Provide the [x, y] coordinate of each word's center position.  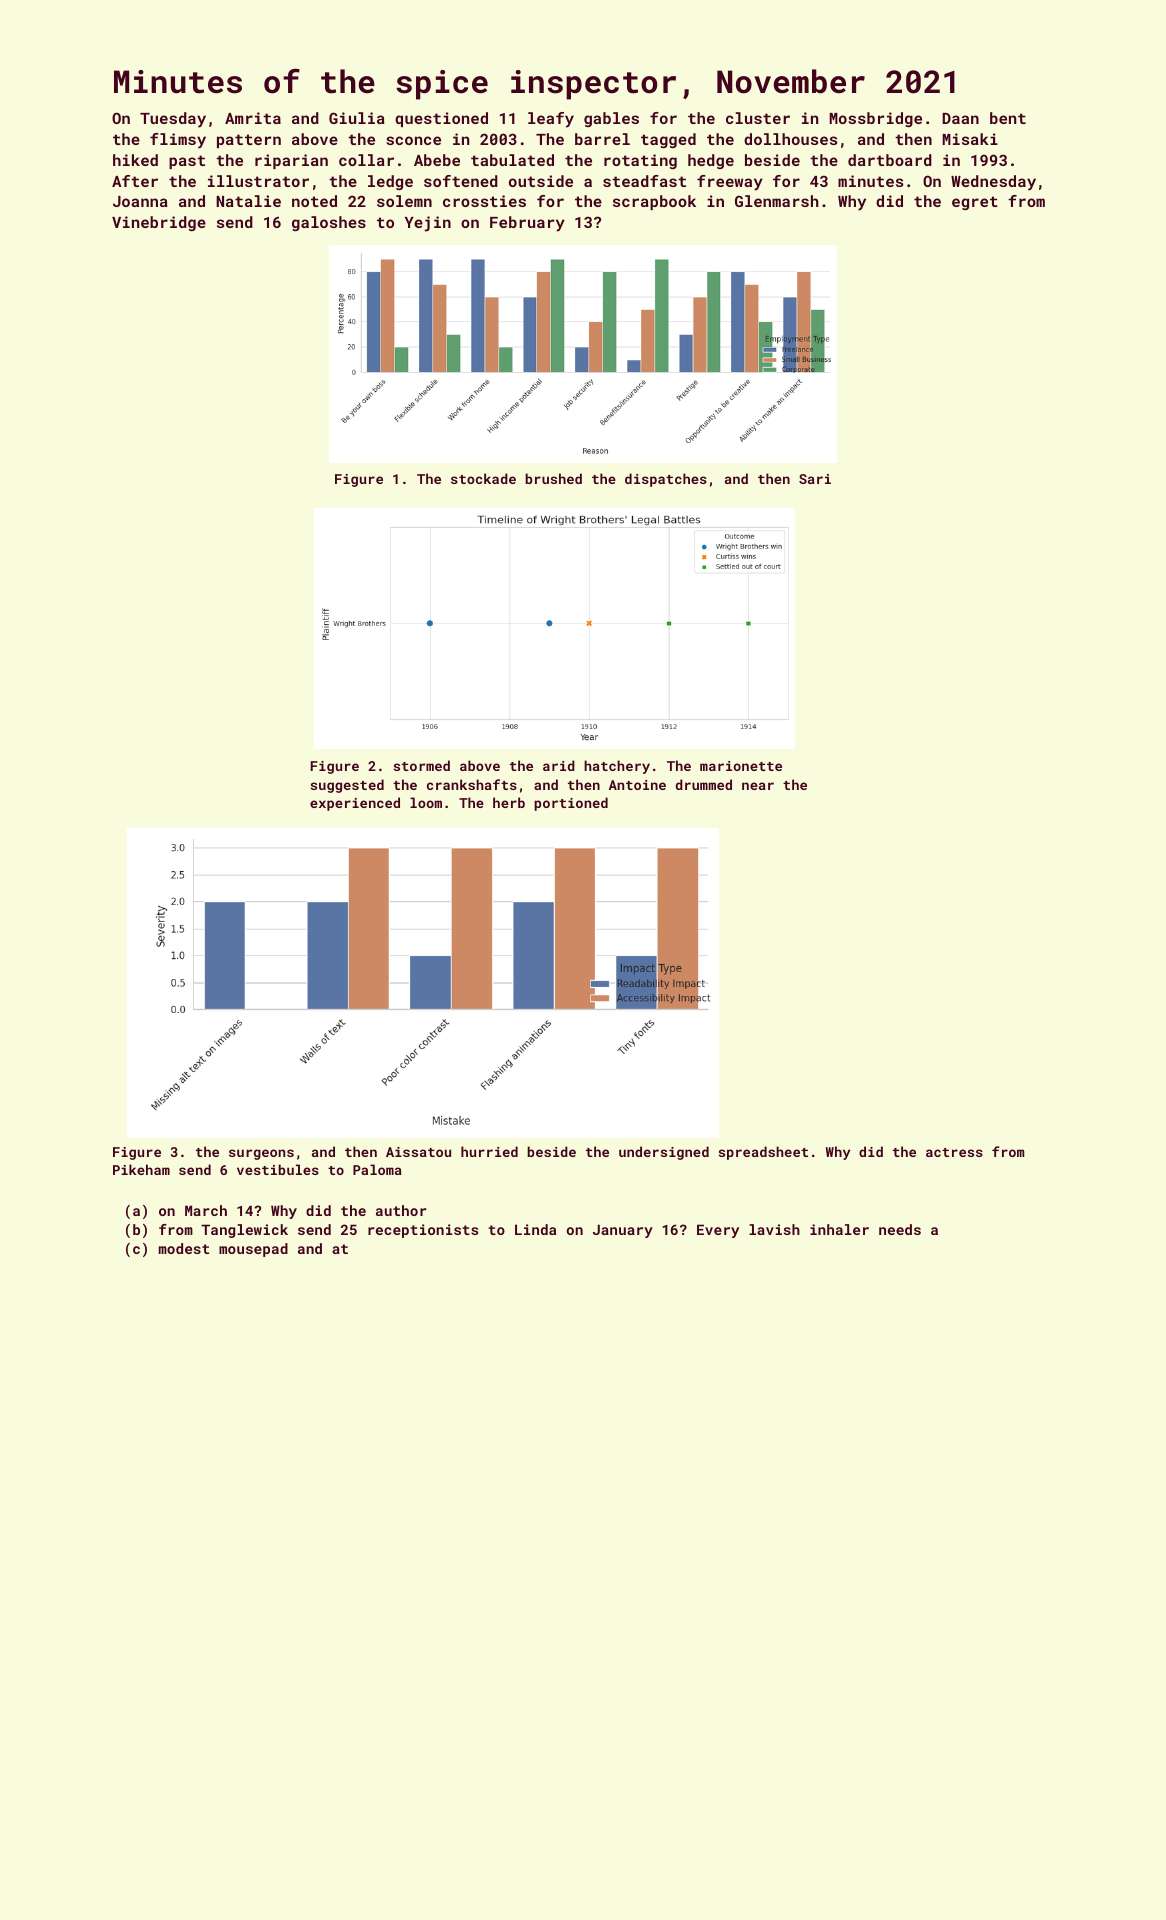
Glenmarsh [777, 201]
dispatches [666, 480]
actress [954, 1152]
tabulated [512, 160]
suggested [347, 786]
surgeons [261, 1154]
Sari [815, 479]
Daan [960, 118]
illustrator [258, 181]
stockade [483, 478]
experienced [355, 804]
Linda [535, 1229]
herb [509, 802]
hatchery [617, 767]
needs [900, 1229]
